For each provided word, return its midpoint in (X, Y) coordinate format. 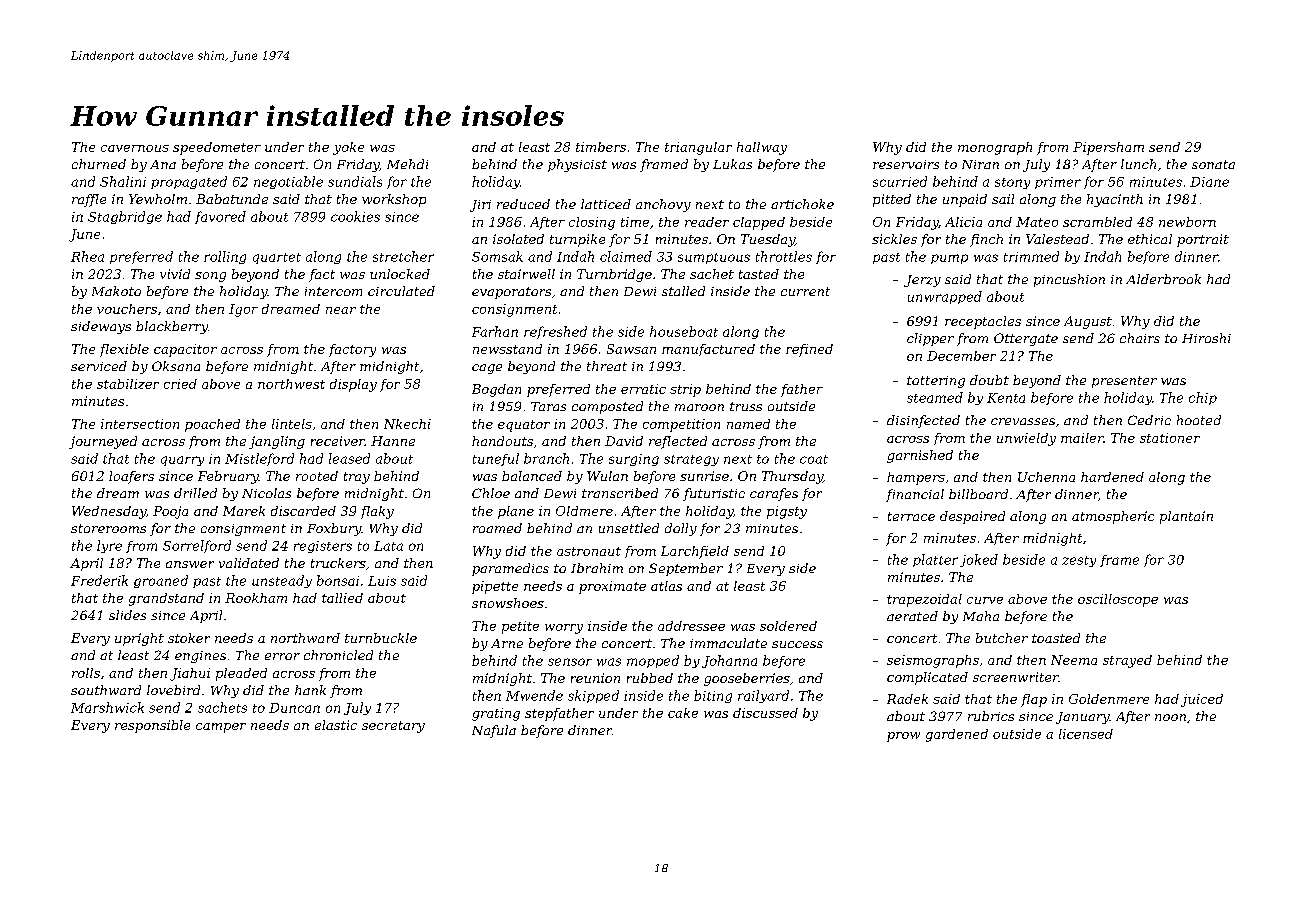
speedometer (217, 148)
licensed (1086, 734)
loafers (131, 477)
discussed (765, 713)
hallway (762, 148)
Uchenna (1046, 477)
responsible (152, 726)
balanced (532, 476)
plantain (1186, 517)
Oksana (176, 366)
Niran (980, 164)
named (748, 424)
